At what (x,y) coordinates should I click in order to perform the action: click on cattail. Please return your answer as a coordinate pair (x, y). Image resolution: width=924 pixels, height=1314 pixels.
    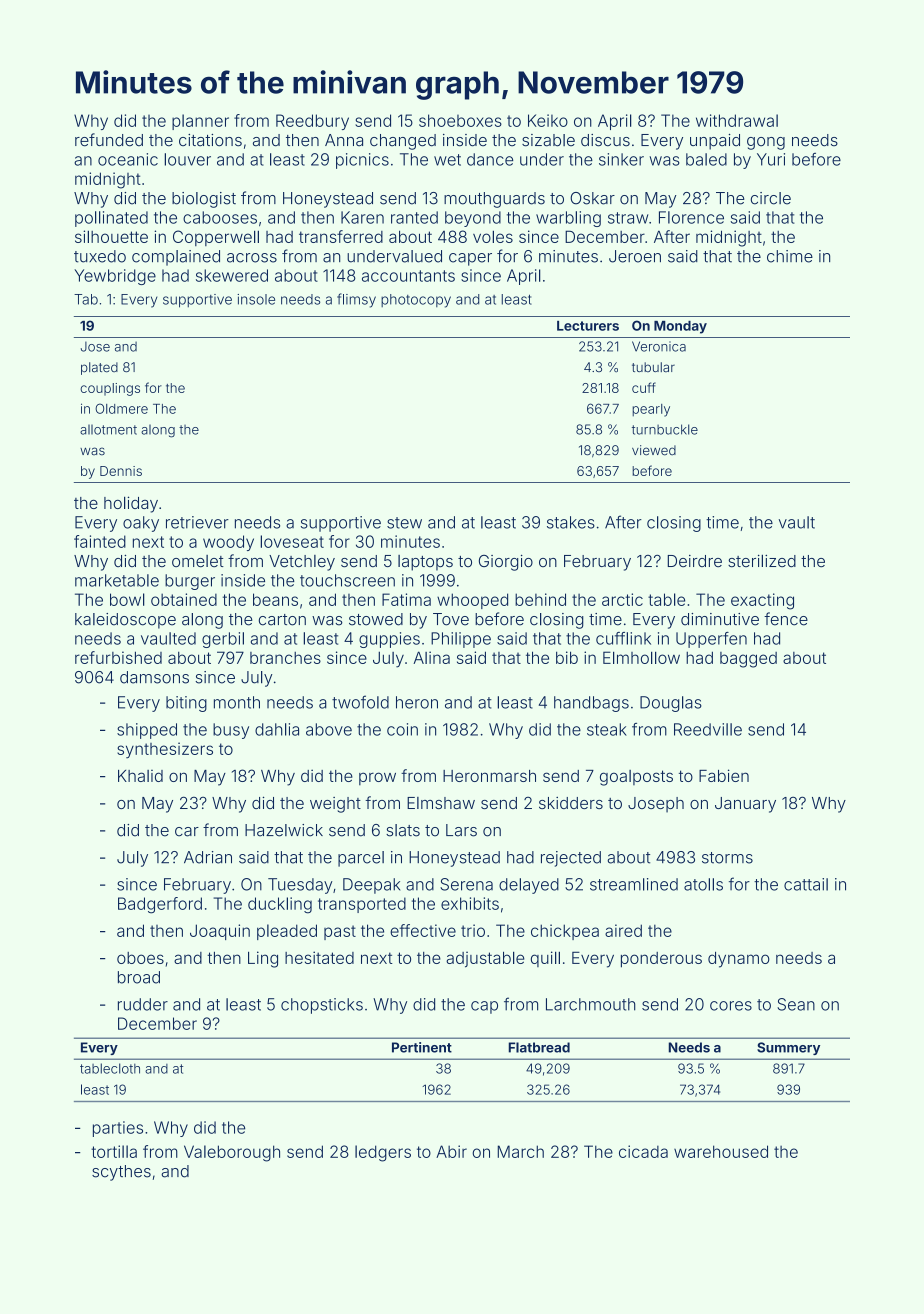
    Looking at the image, I should click on (806, 884).
